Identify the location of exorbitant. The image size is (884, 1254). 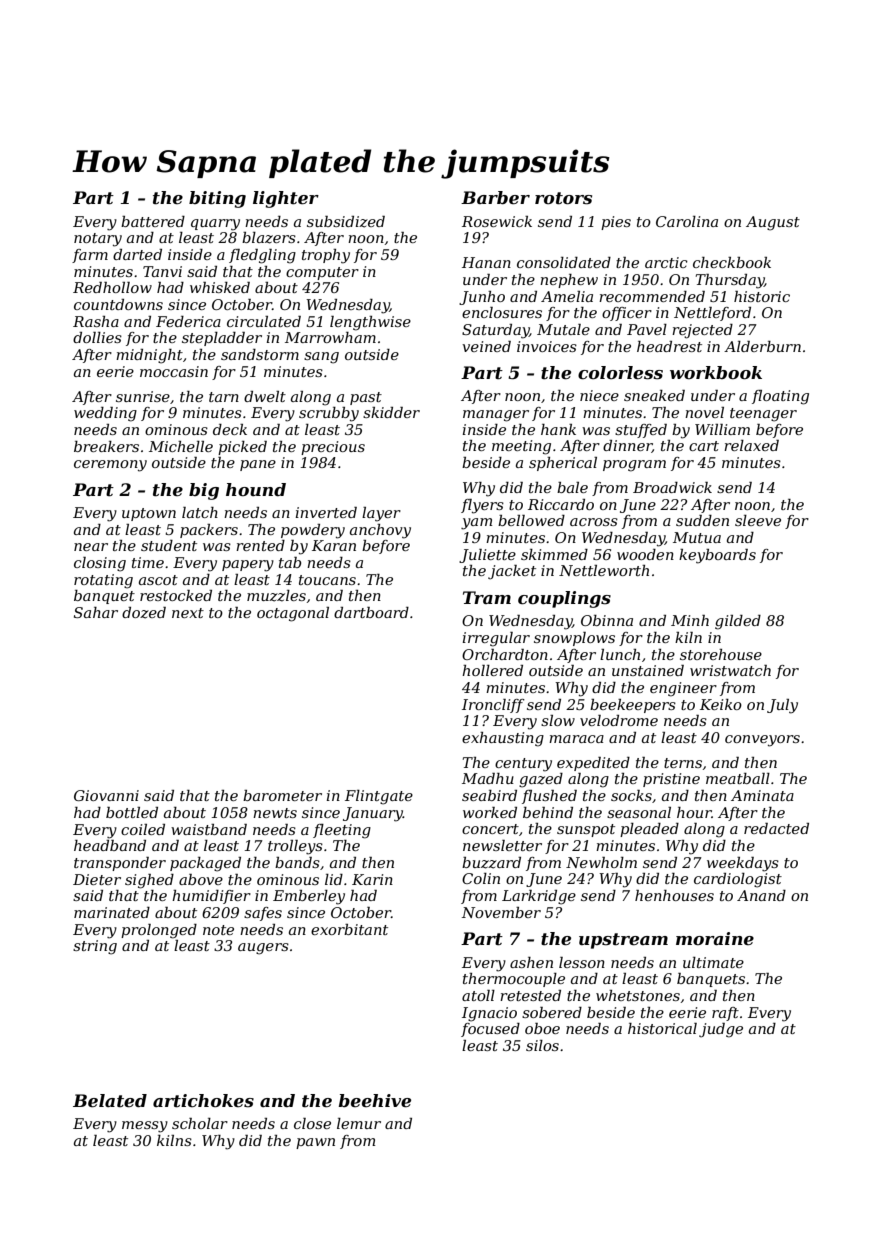
(349, 929).
